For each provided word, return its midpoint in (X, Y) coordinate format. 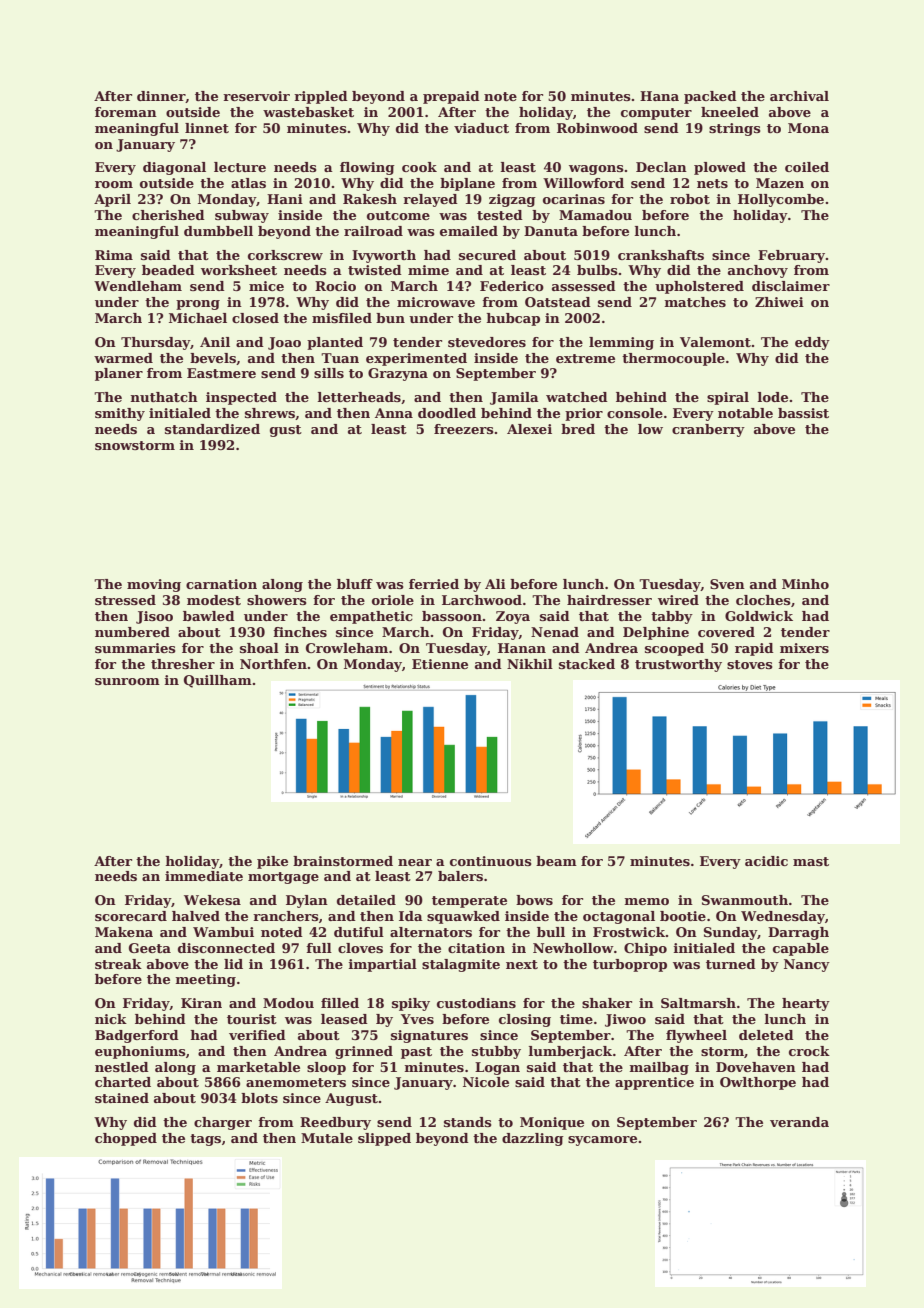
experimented (416, 359)
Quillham (218, 681)
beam (556, 861)
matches (695, 302)
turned (731, 964)
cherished (168, 215)
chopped (126, 1139)
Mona (808, 128)
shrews (270, 413)
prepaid (451, 97)
